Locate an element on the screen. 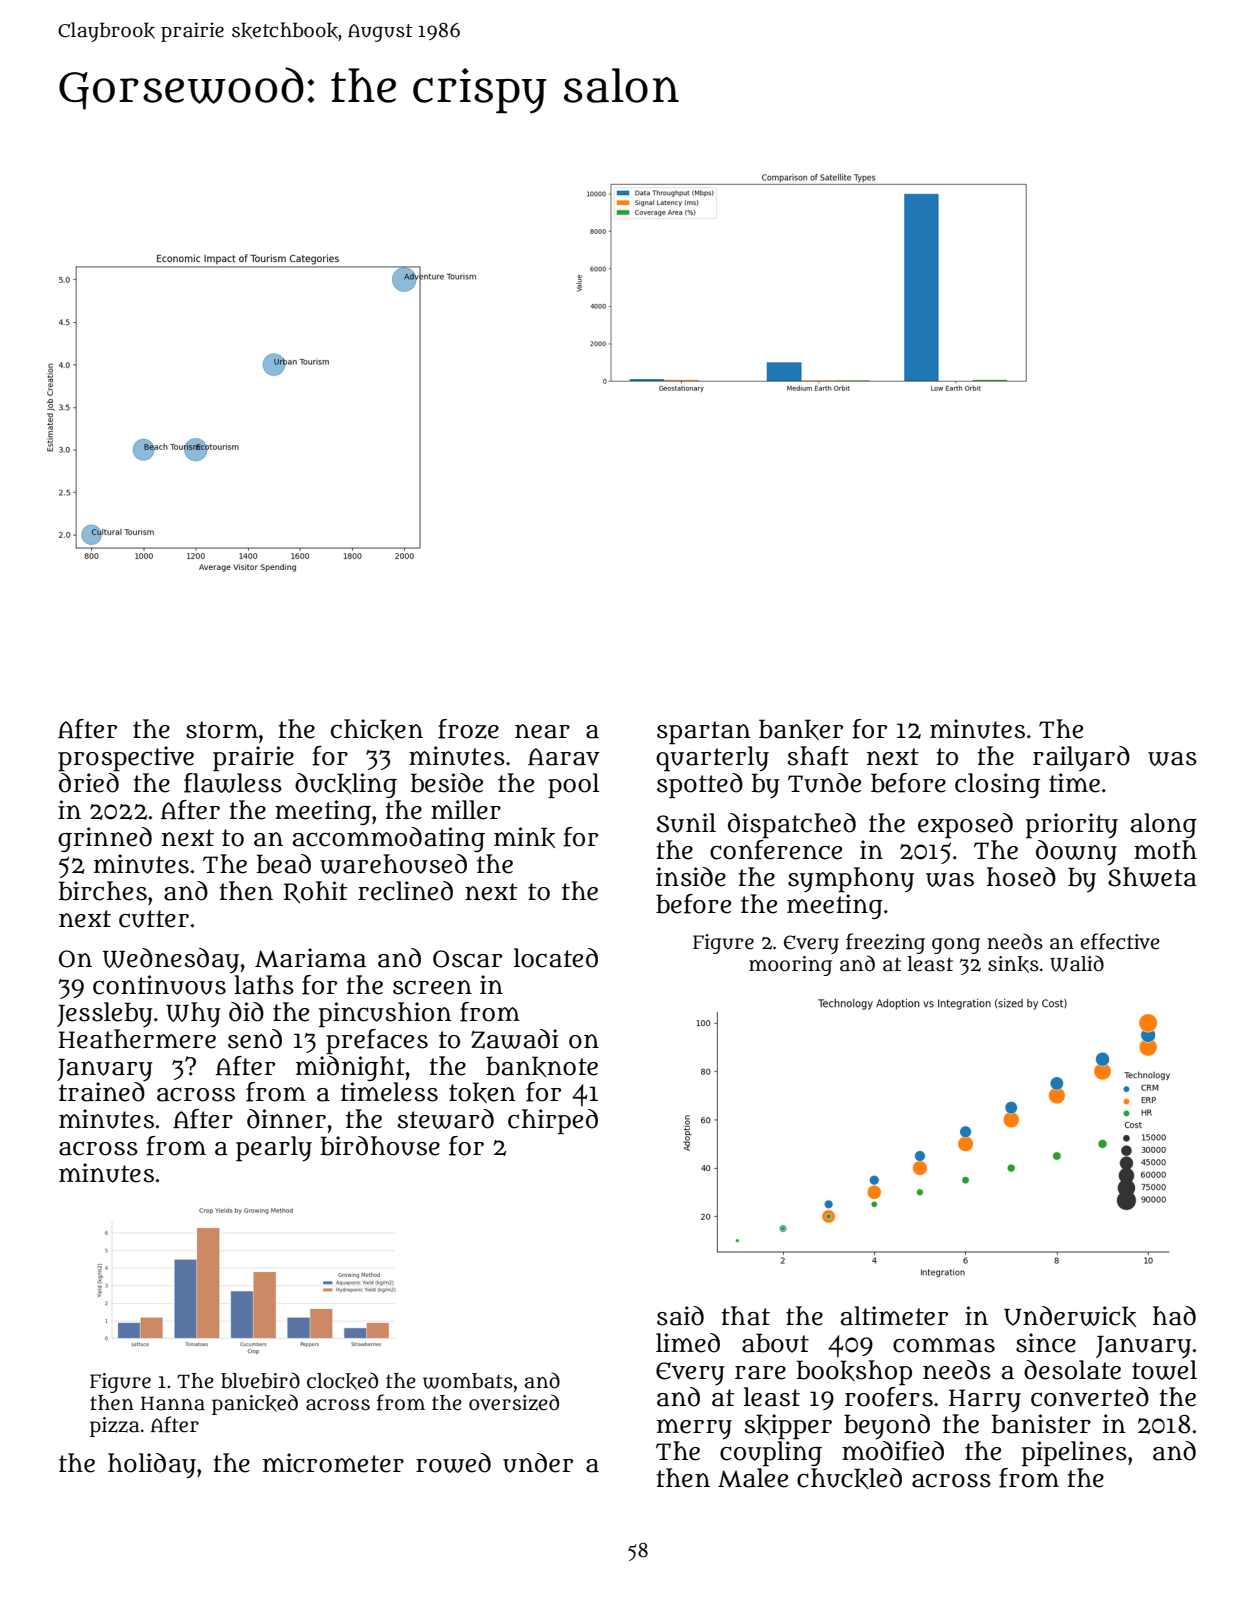  Heathermere is located at coordinates (137, 1039).
